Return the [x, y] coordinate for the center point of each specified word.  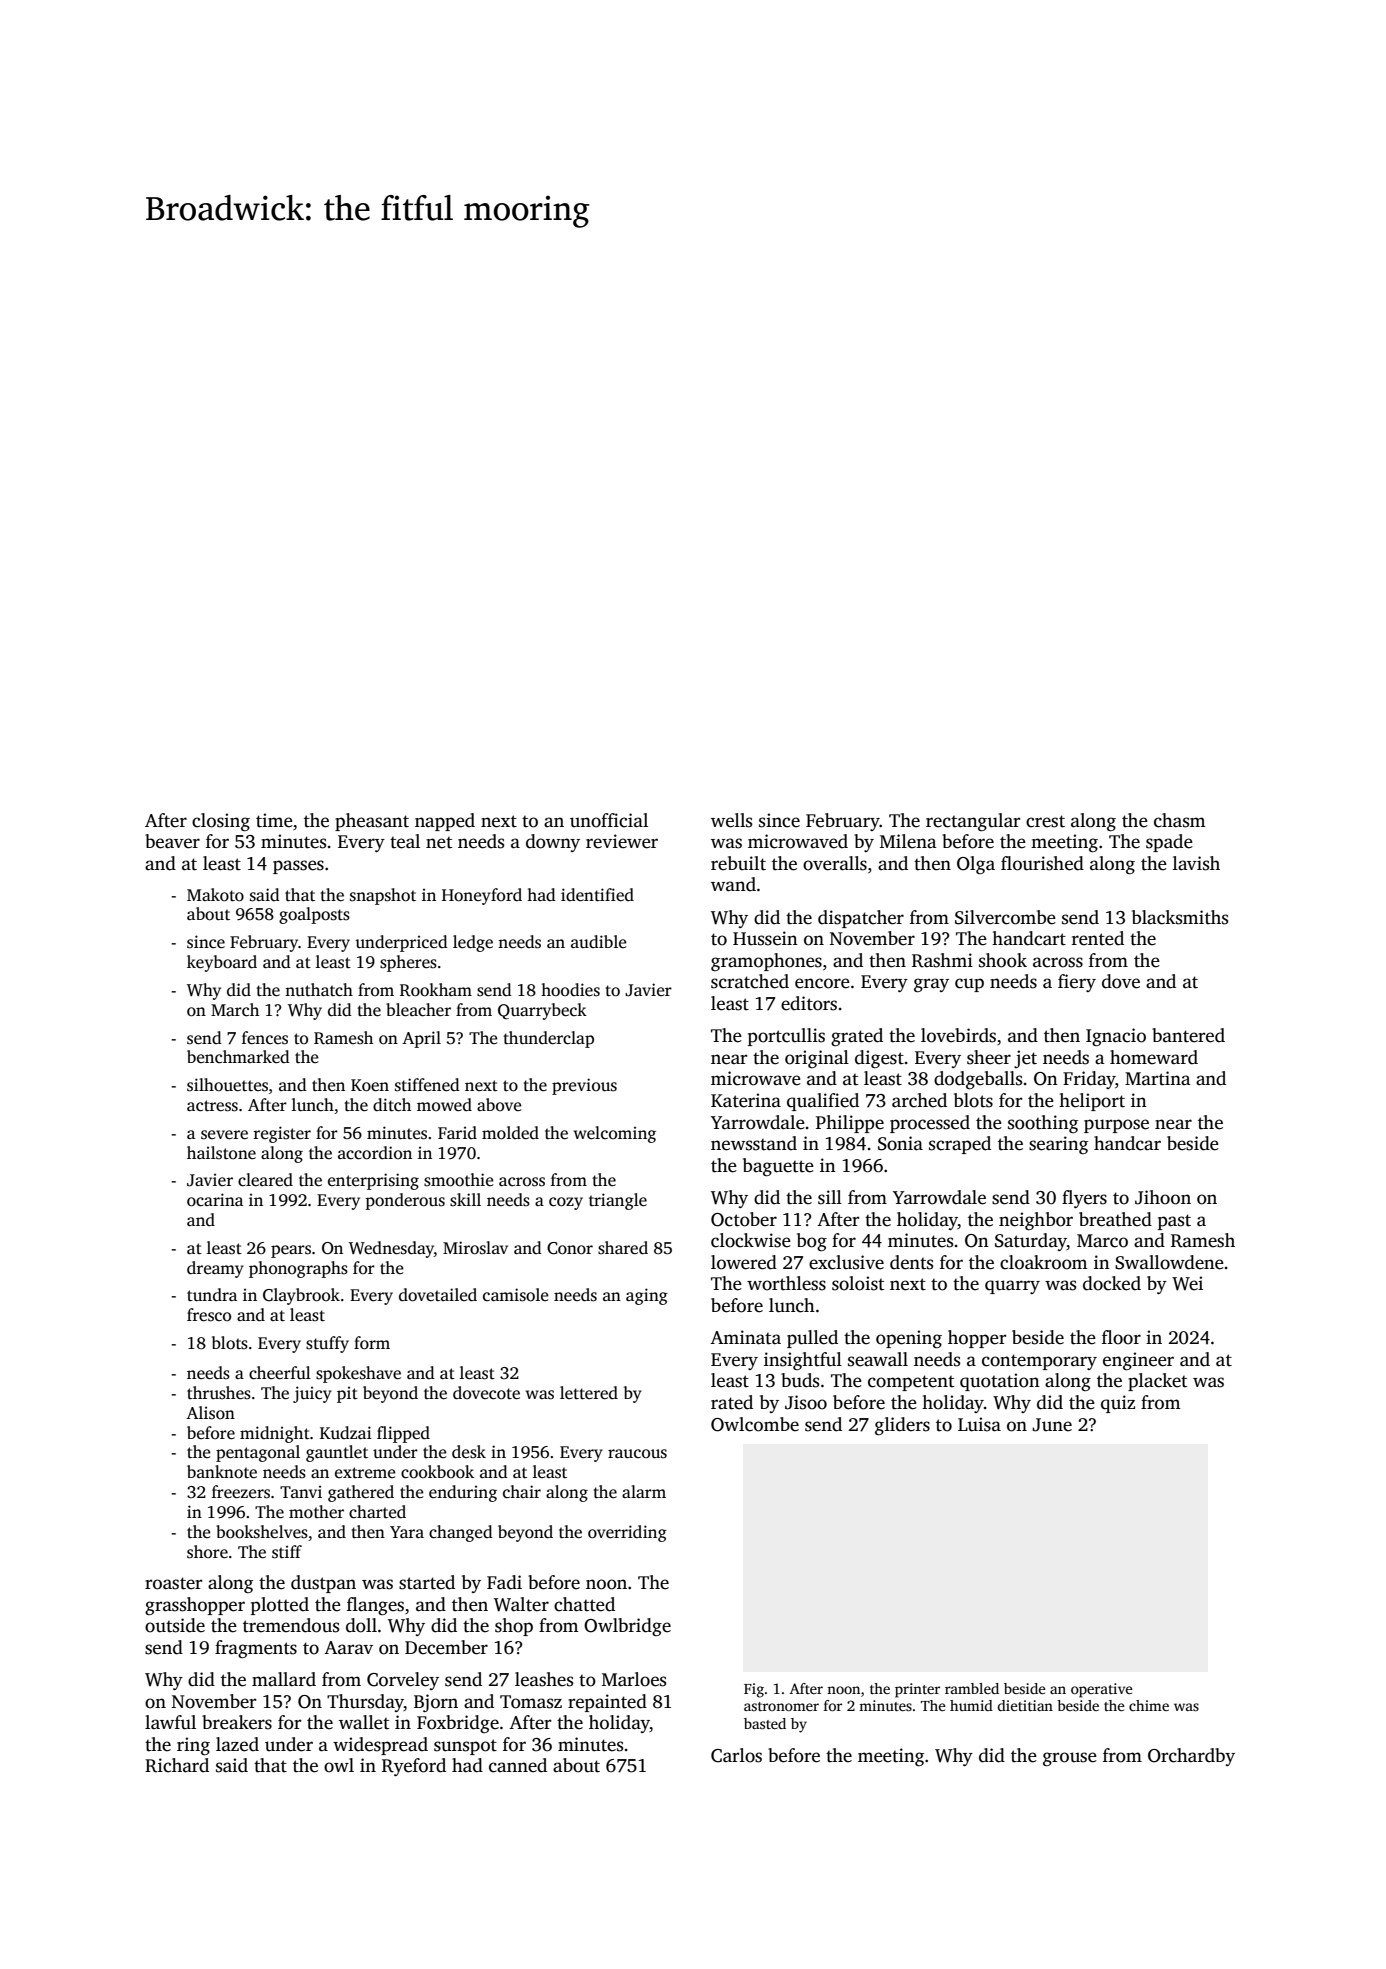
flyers [1084, 1199]
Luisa [979, 1424]
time [274, 820]
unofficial [609, 820]
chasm [1179, 820]
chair [522, 1491]
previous [584, 1086]
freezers [241, 1492]
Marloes [634, 1679]
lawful [170, 1722]
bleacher [418, 1010]
